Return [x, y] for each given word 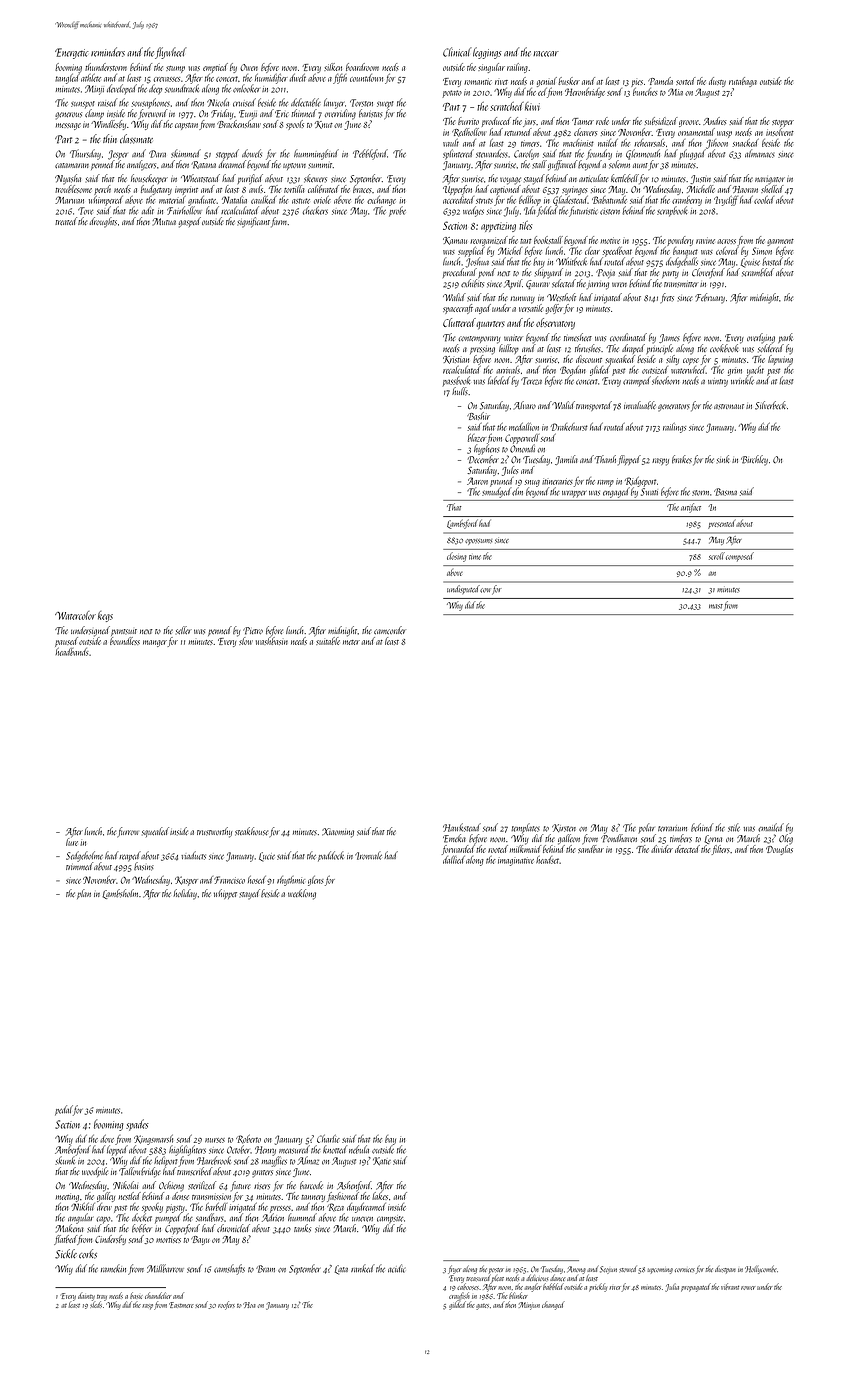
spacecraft [458, 309]
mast [716, 606]
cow [485, 590]
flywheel [171, 53]
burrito [468, 121]
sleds [96, 1304]
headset [548, 860]
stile [734, 827]
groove [689, 123]
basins [144, 866]
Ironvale [368, 855]
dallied [454, 860]
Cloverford [708, 273]
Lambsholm [120, 894]
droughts [103, 222]
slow [246, 641]
